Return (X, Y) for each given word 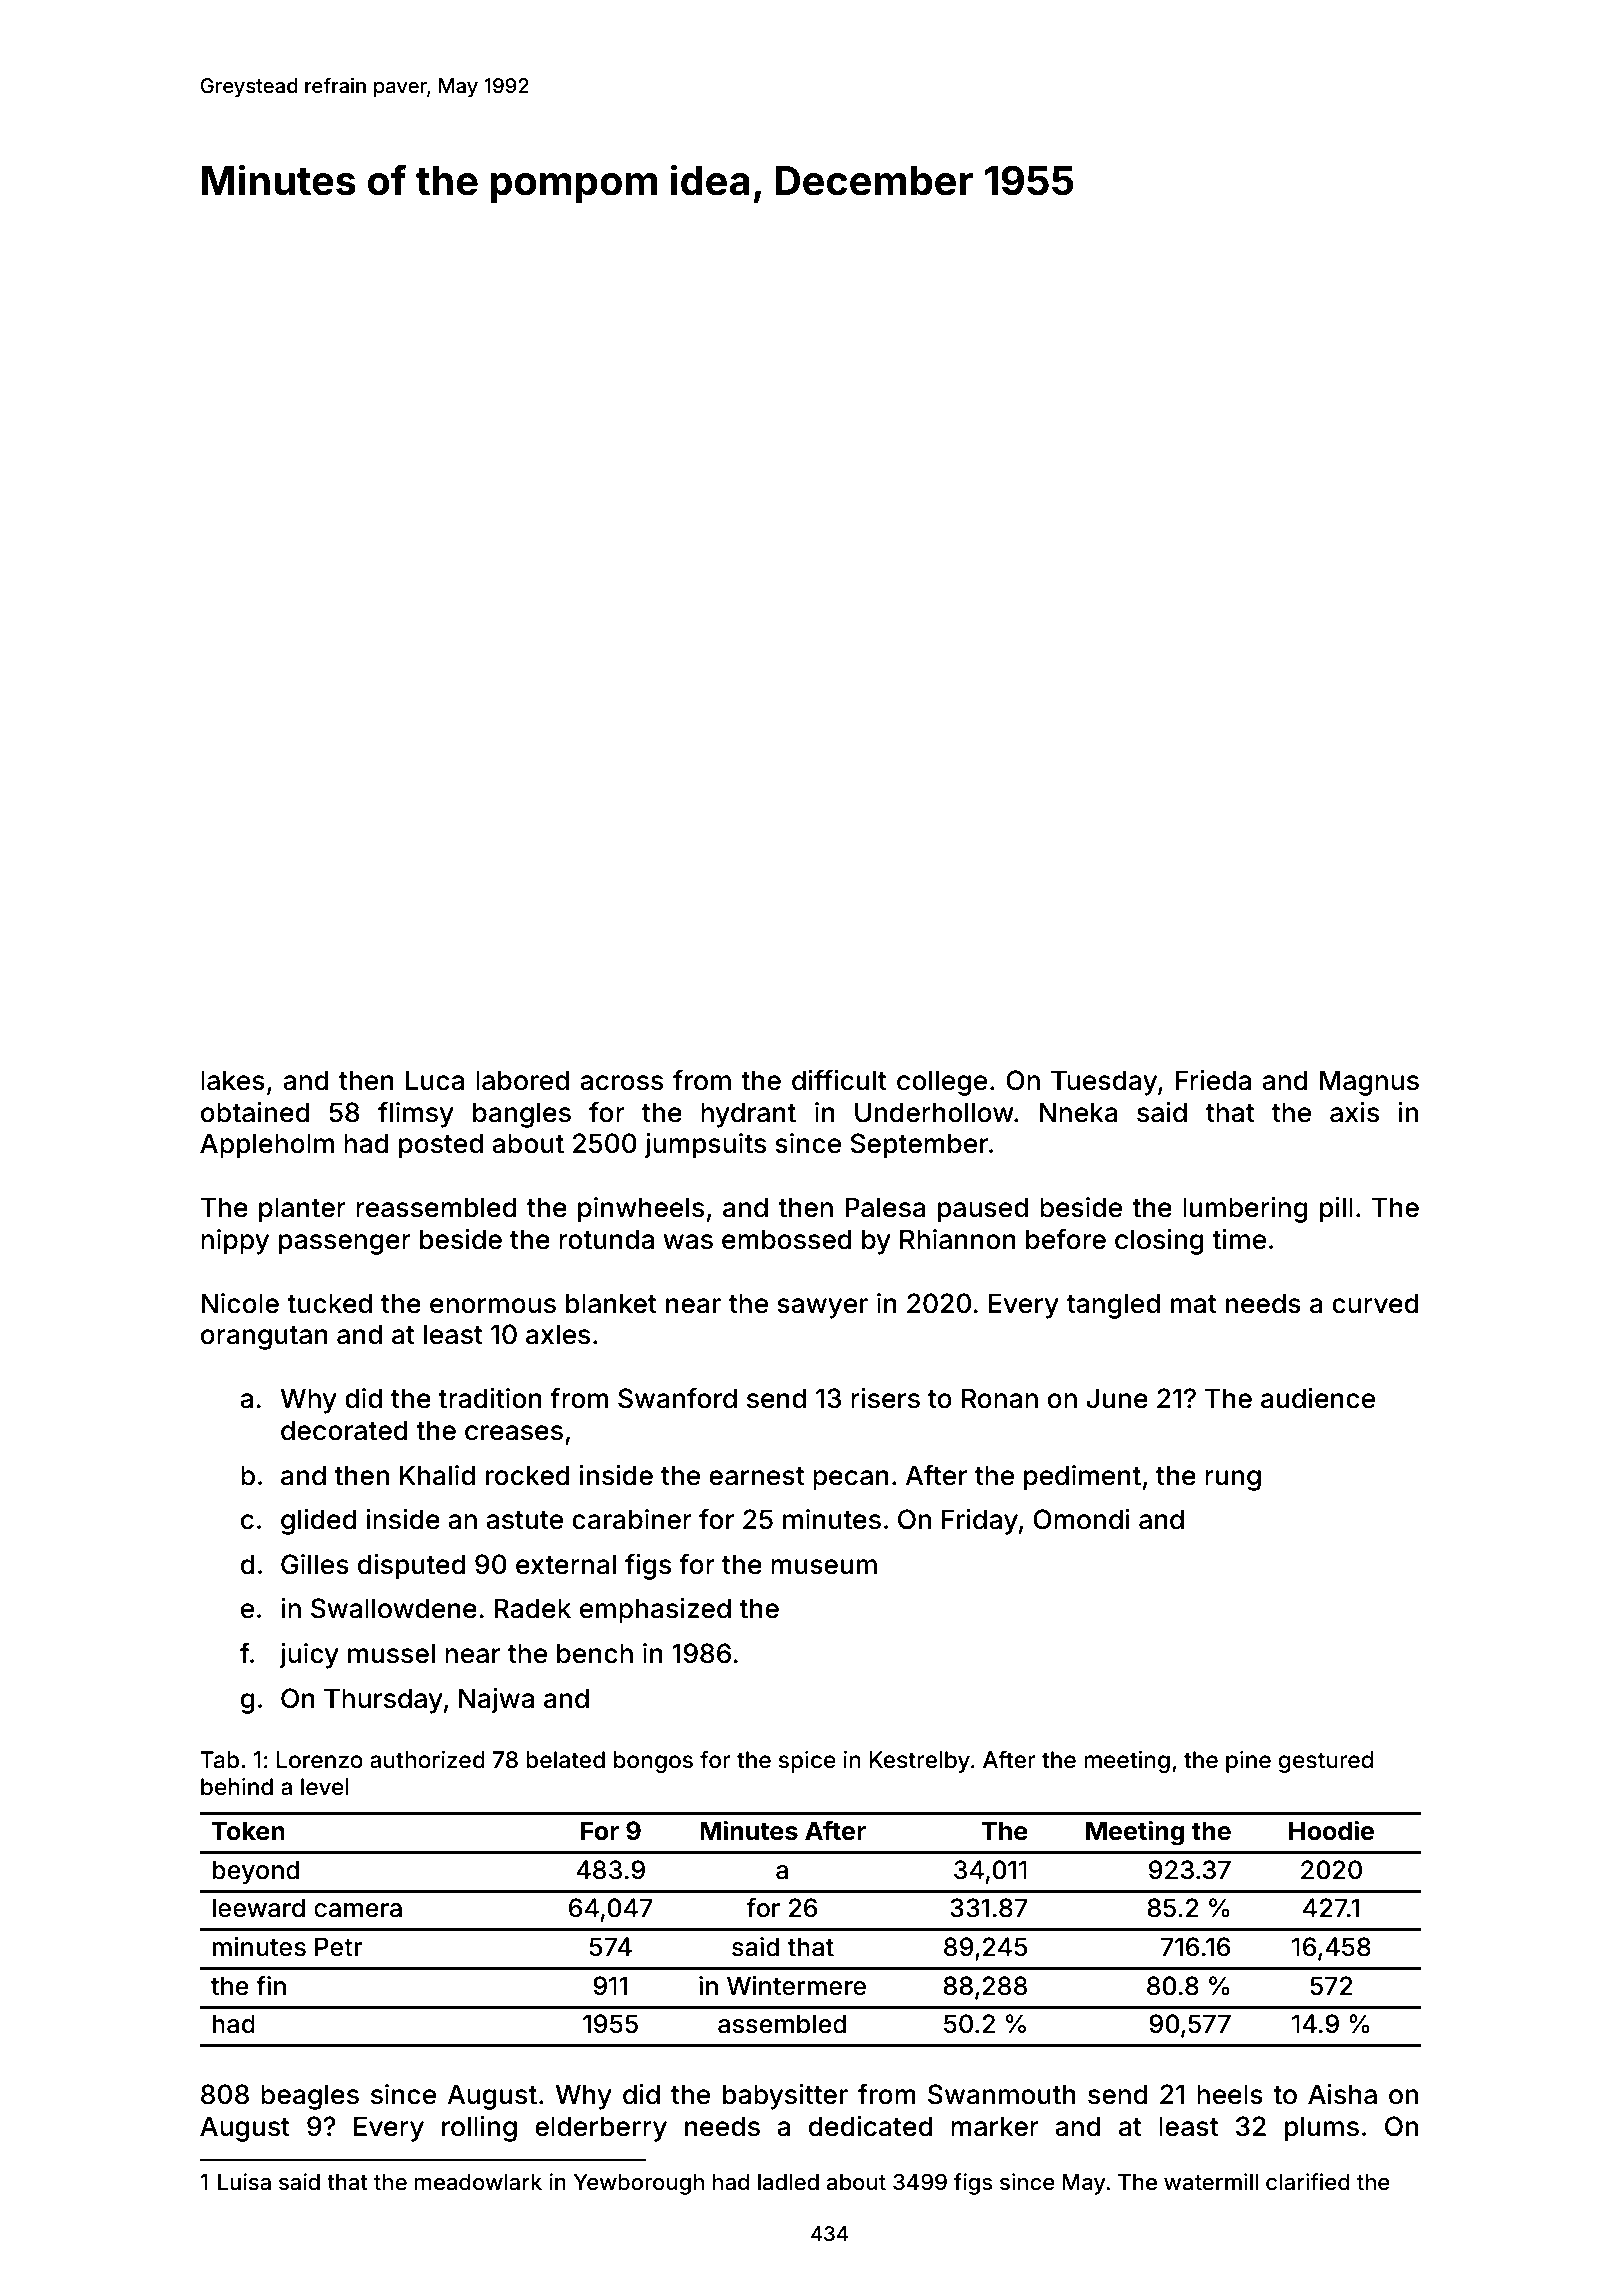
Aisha (1342, 2094)
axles (558, 1334)
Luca (435, 1080)
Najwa (496, 1701)
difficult (839, 1080)
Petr (339, 1947)
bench (595, 1653)
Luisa (244, 2182)
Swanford (677, 1398)
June (1117, 1398)
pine (1248, 1762)
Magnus (1369, 1083)
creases (514, 1433)
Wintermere (796, 1986)
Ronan (1000, 1398)
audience (1318, 1398)
